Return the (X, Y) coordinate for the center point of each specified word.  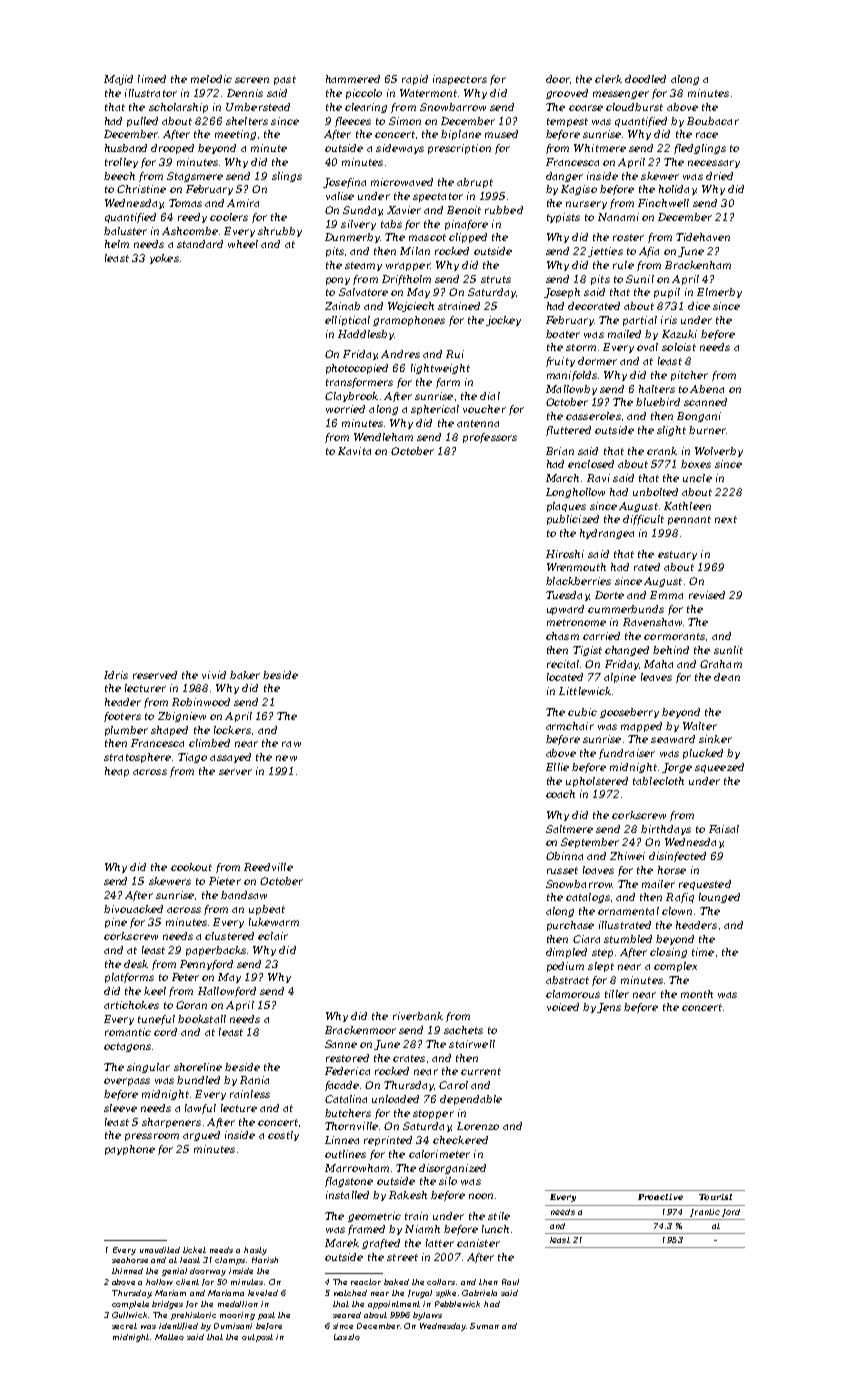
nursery (586, 205)
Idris (116, 675)
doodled (645, 79)
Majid (118, 80)
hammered (353, 79)
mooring (237, 1316)
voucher (484, 409)
